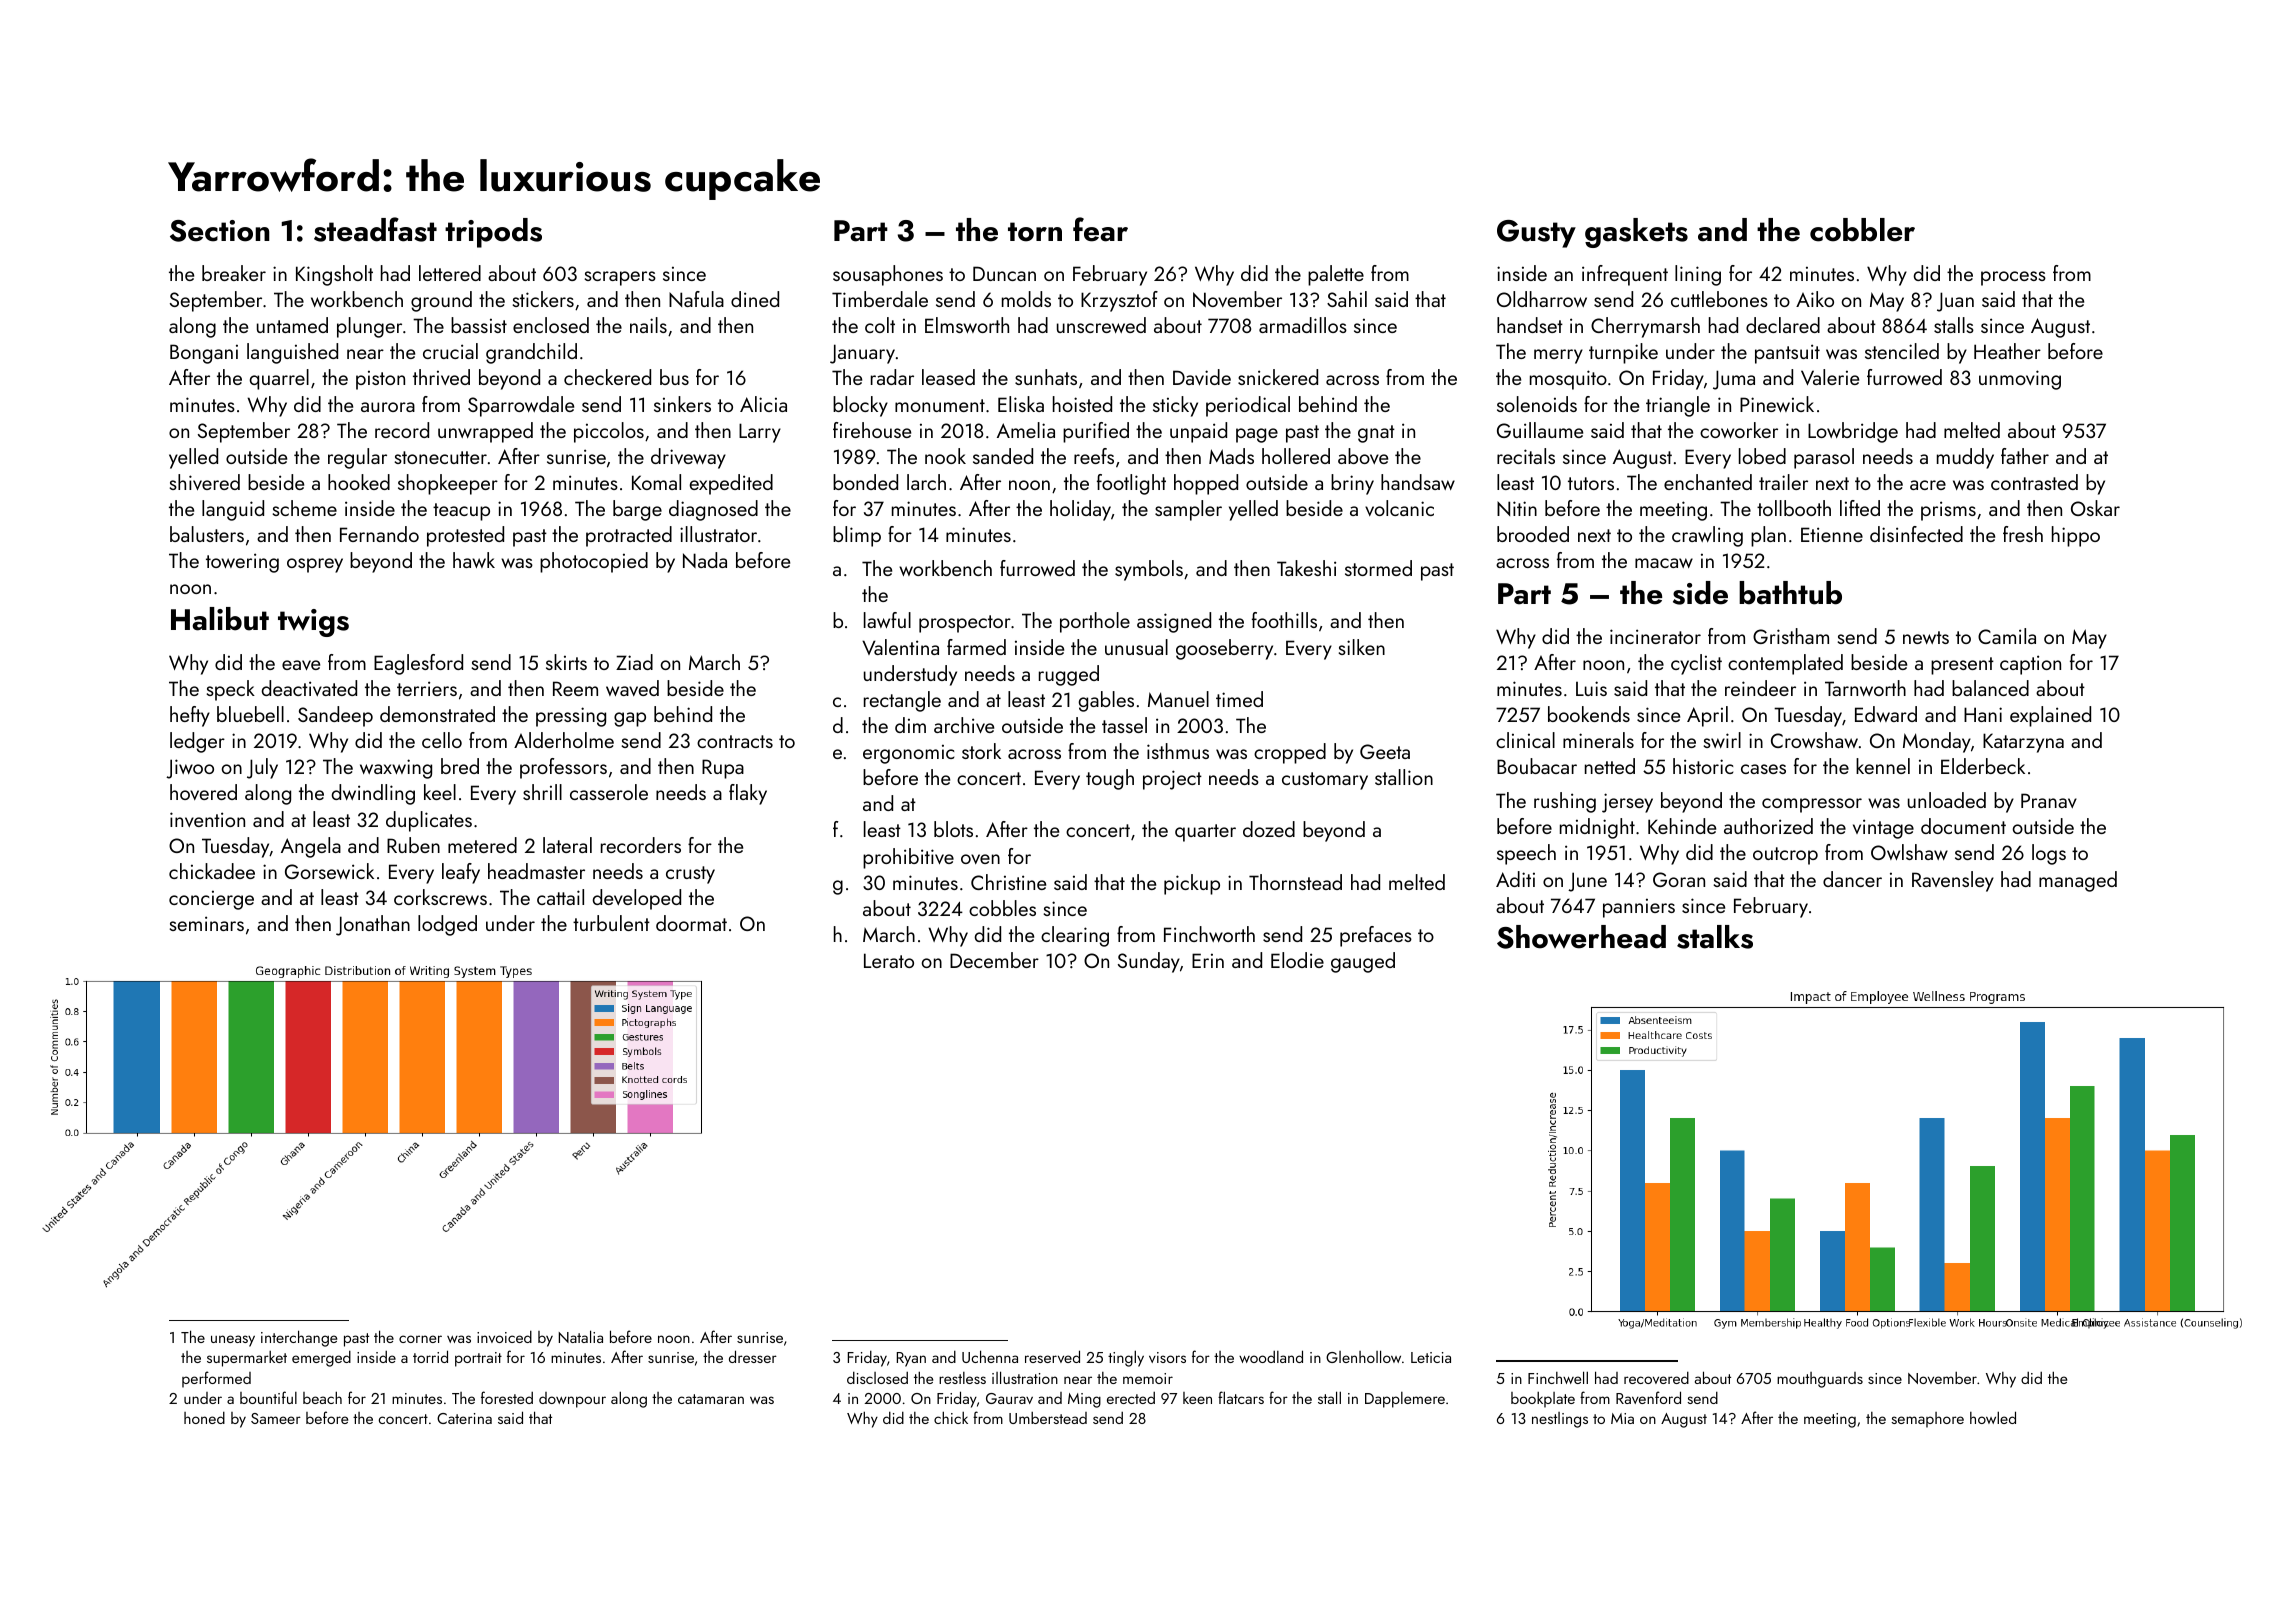 The height and width of the page is (1620, 2292). What do you see at coordinates (1953, 881) in the page?
I see `Ravensley` at bounding box center [1953, 881].
